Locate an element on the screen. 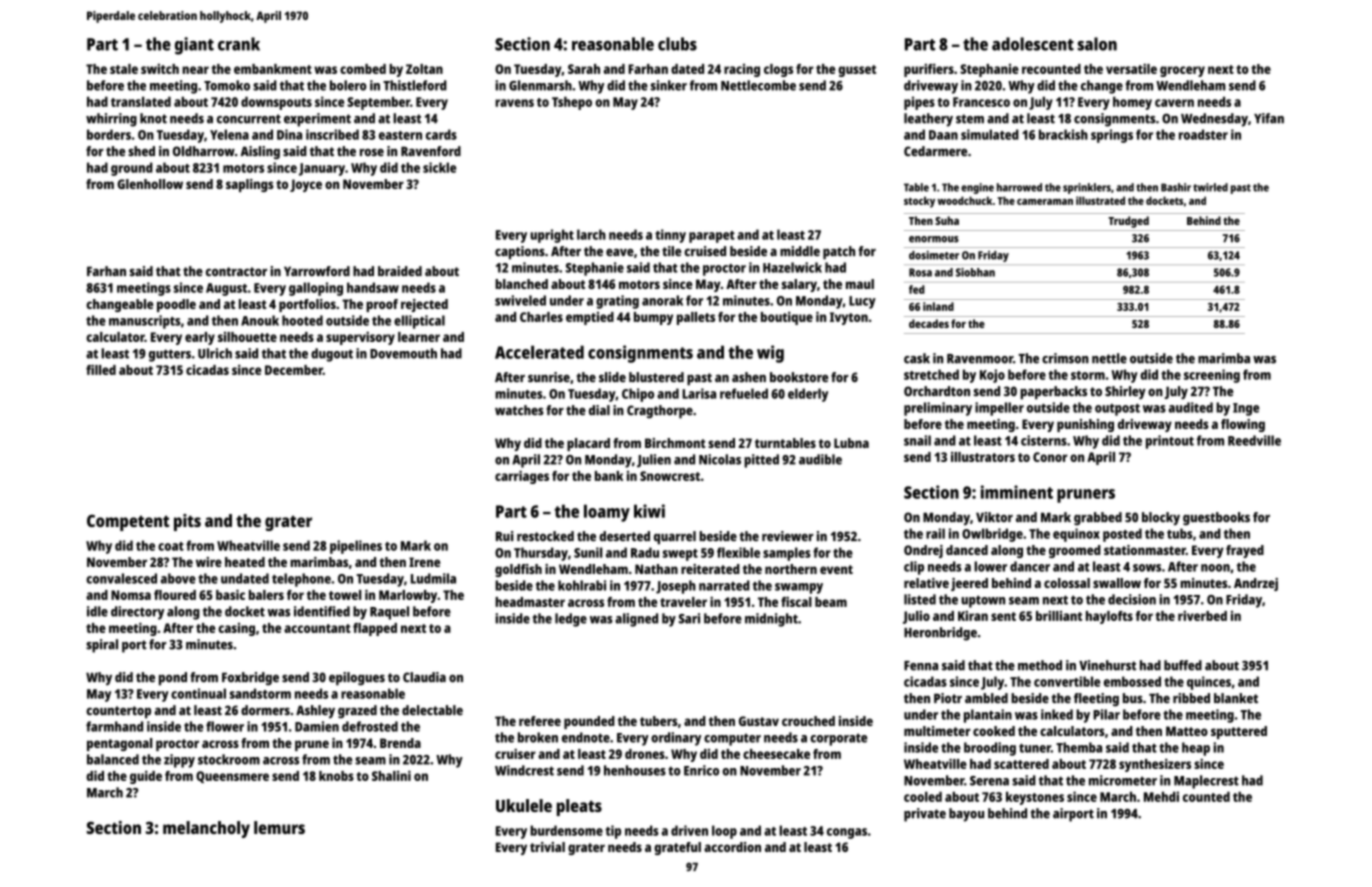  jeered is located at coordinates (969, 584).
